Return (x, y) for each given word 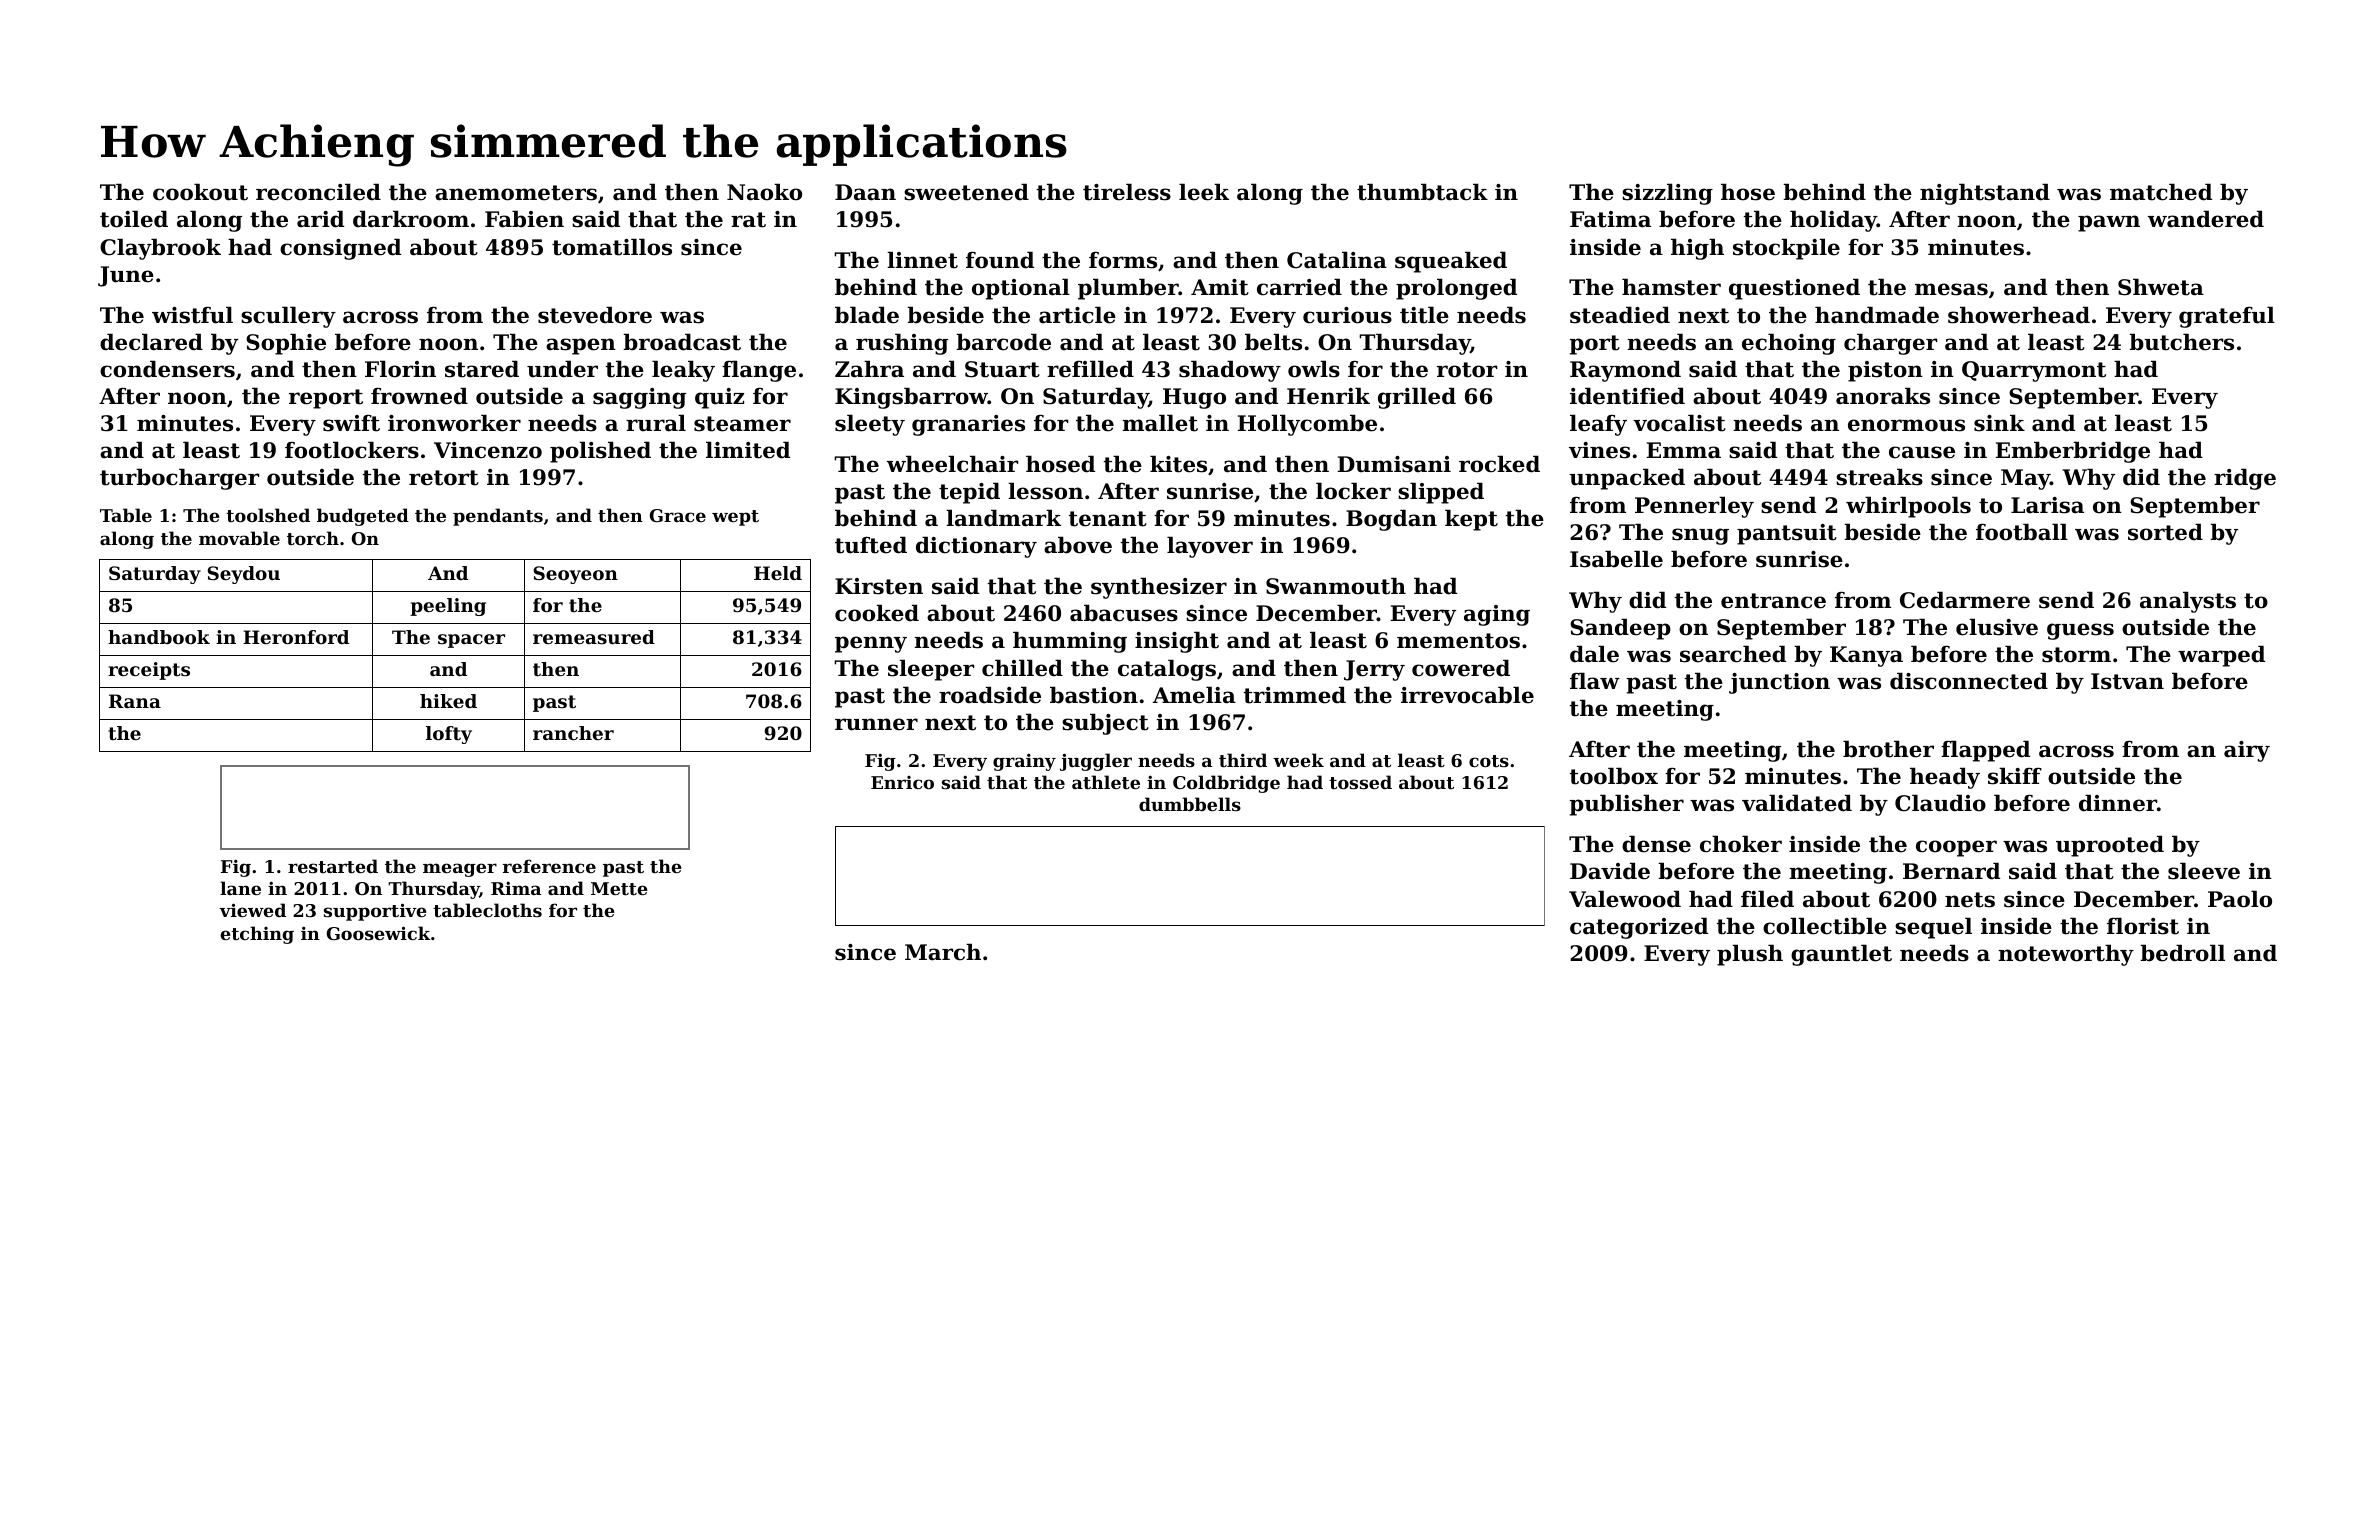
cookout (200, 192)
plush (1750, 955)
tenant (1108, 519)
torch (313, 538)
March (943, 952)
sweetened (966, 192)
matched (2161, 192)
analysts (2188, 602)
